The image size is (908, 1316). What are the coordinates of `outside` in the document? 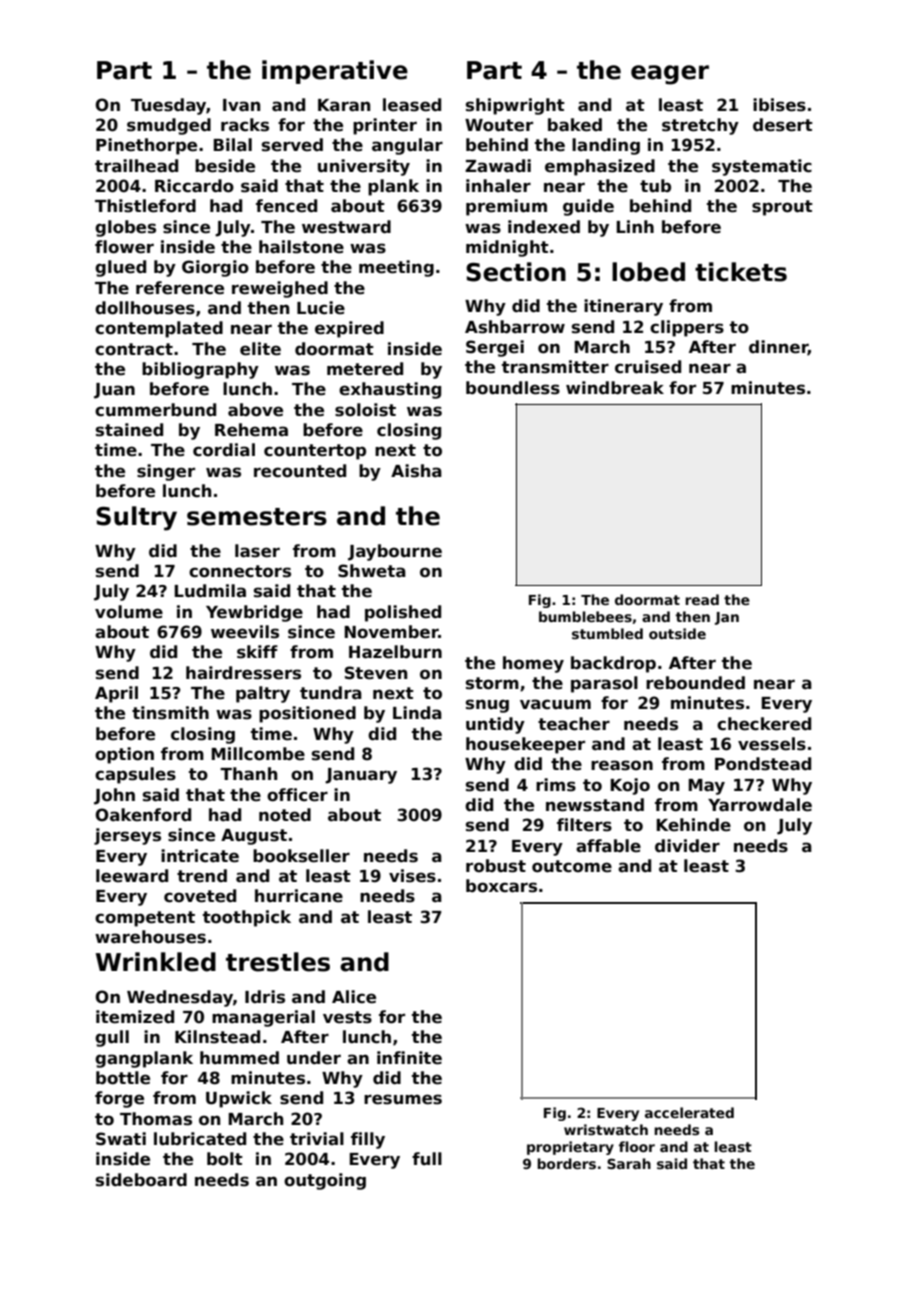 It's located at (677, 633).
